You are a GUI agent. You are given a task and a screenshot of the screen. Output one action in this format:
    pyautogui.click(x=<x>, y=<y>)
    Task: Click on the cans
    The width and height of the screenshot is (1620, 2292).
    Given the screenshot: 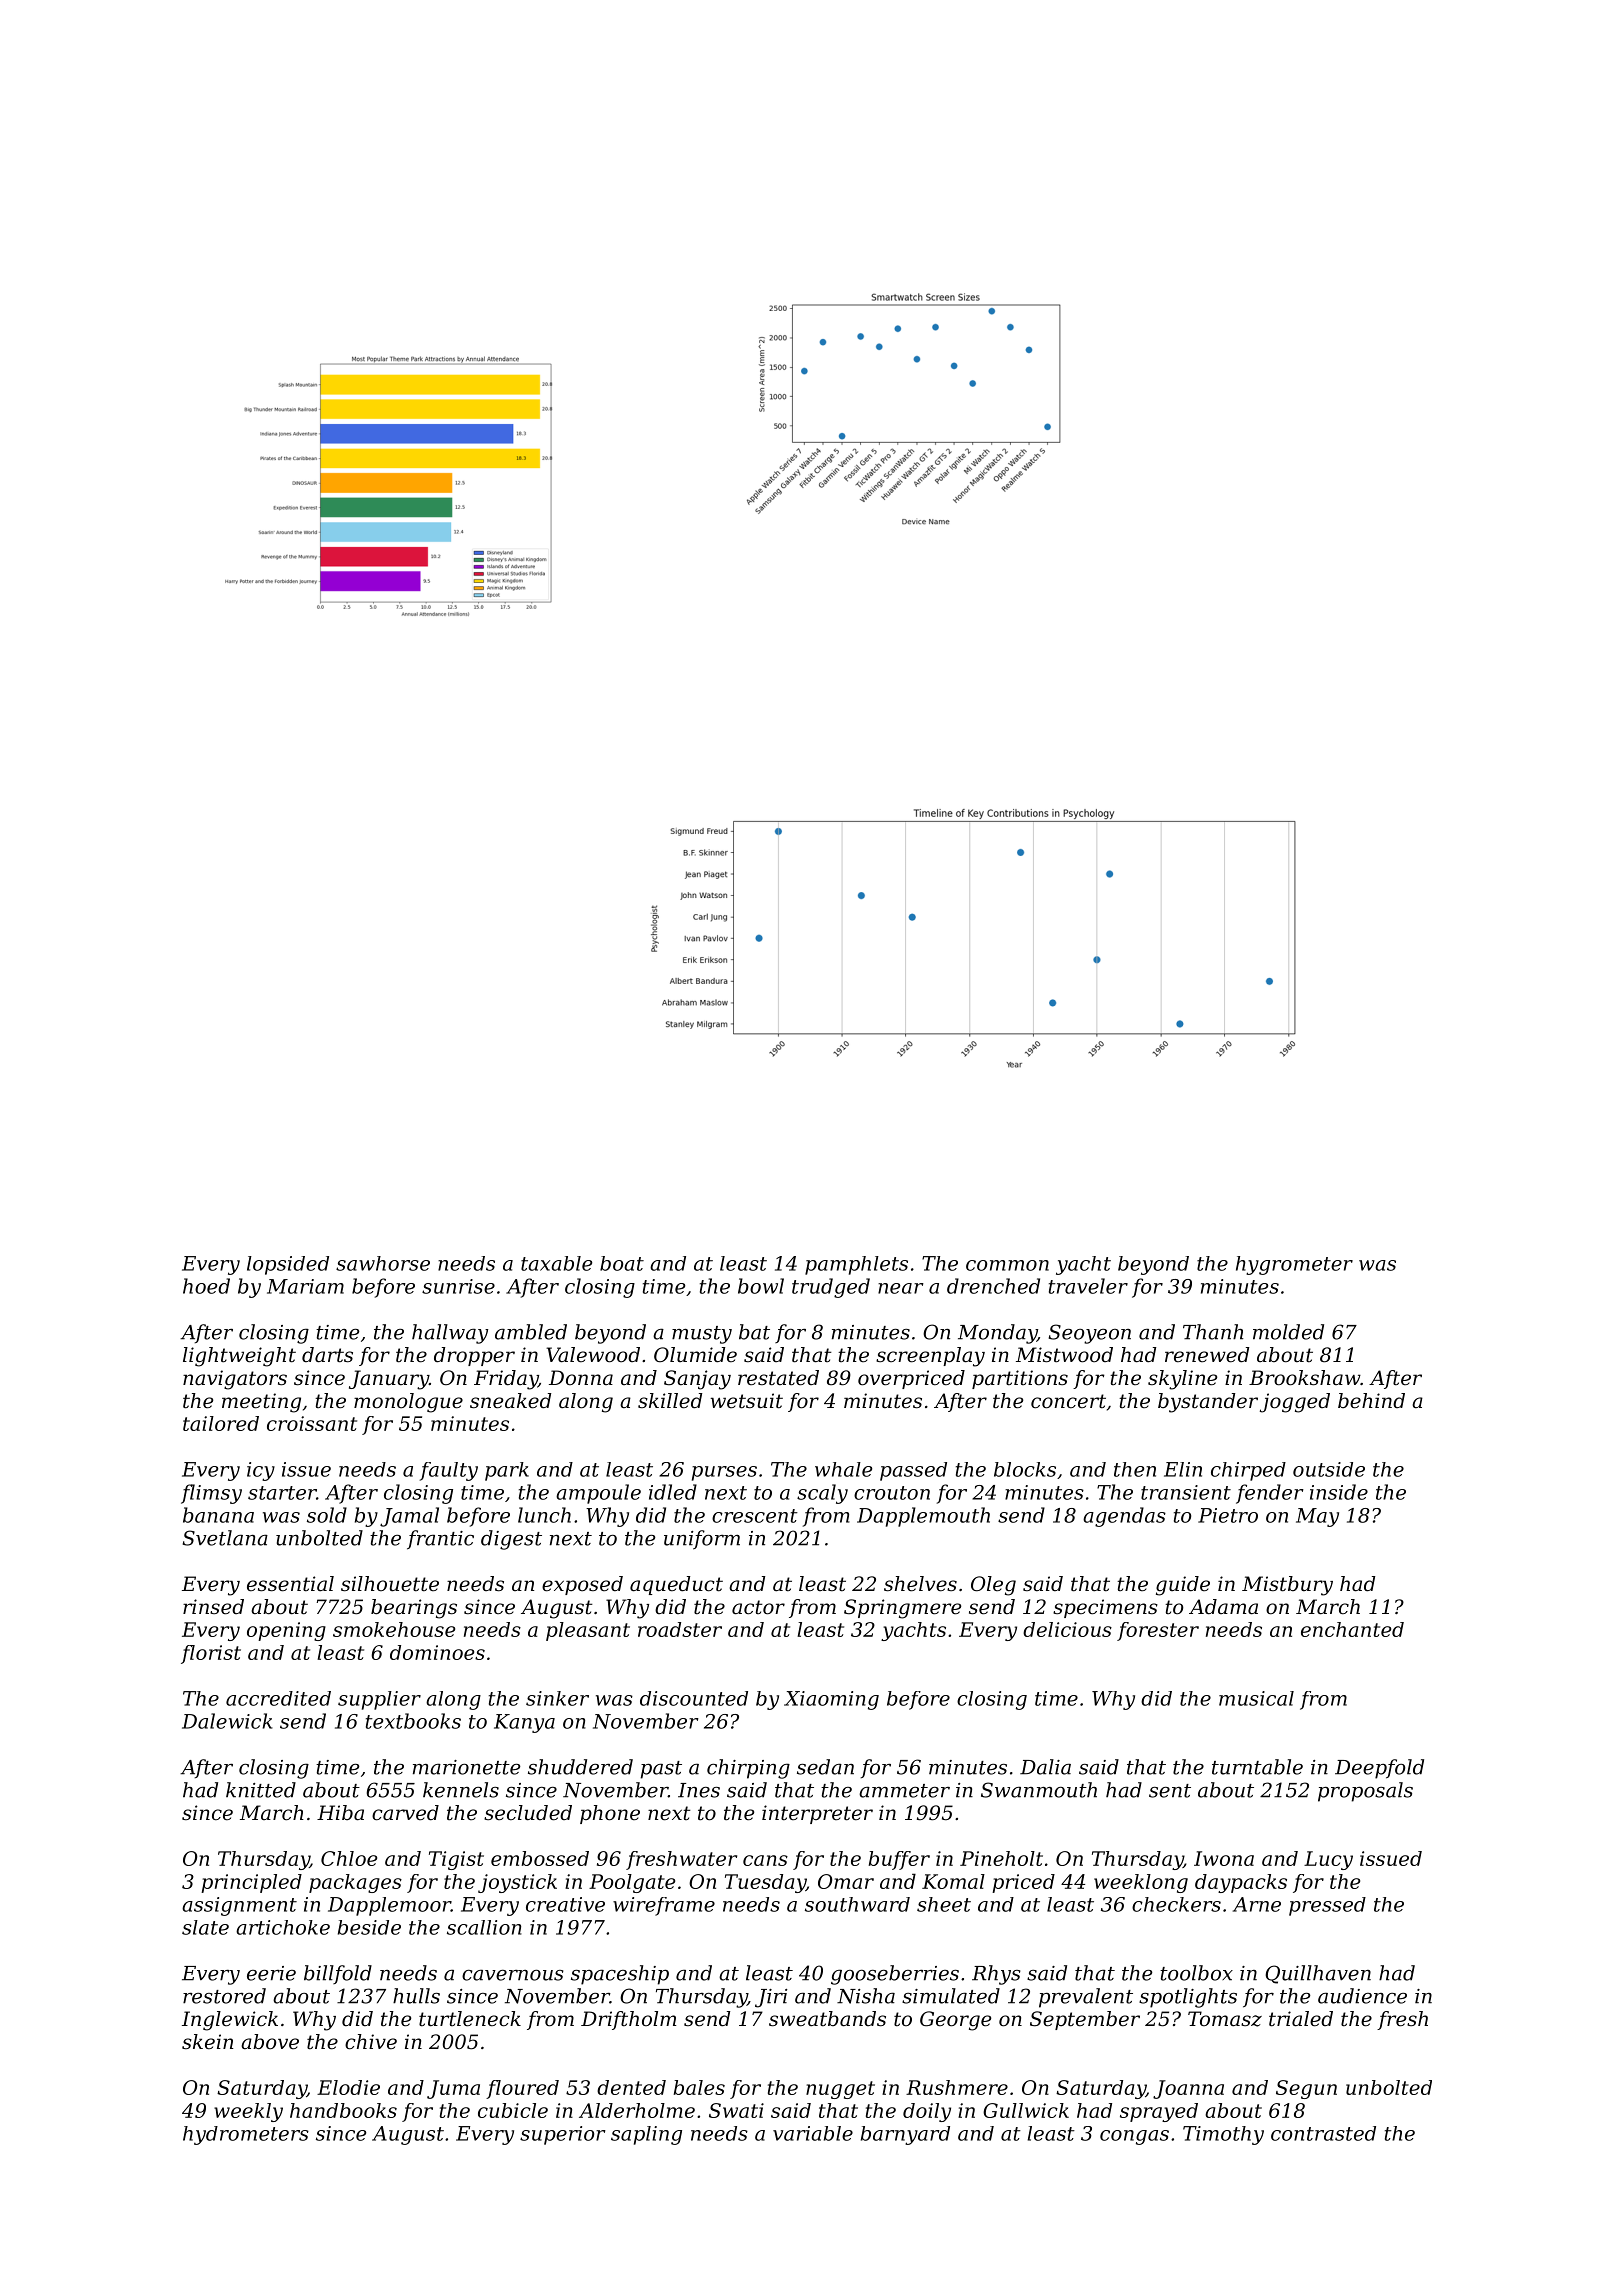 What is the action you would take?
    pyautogui.click(x=765, y=1860)
